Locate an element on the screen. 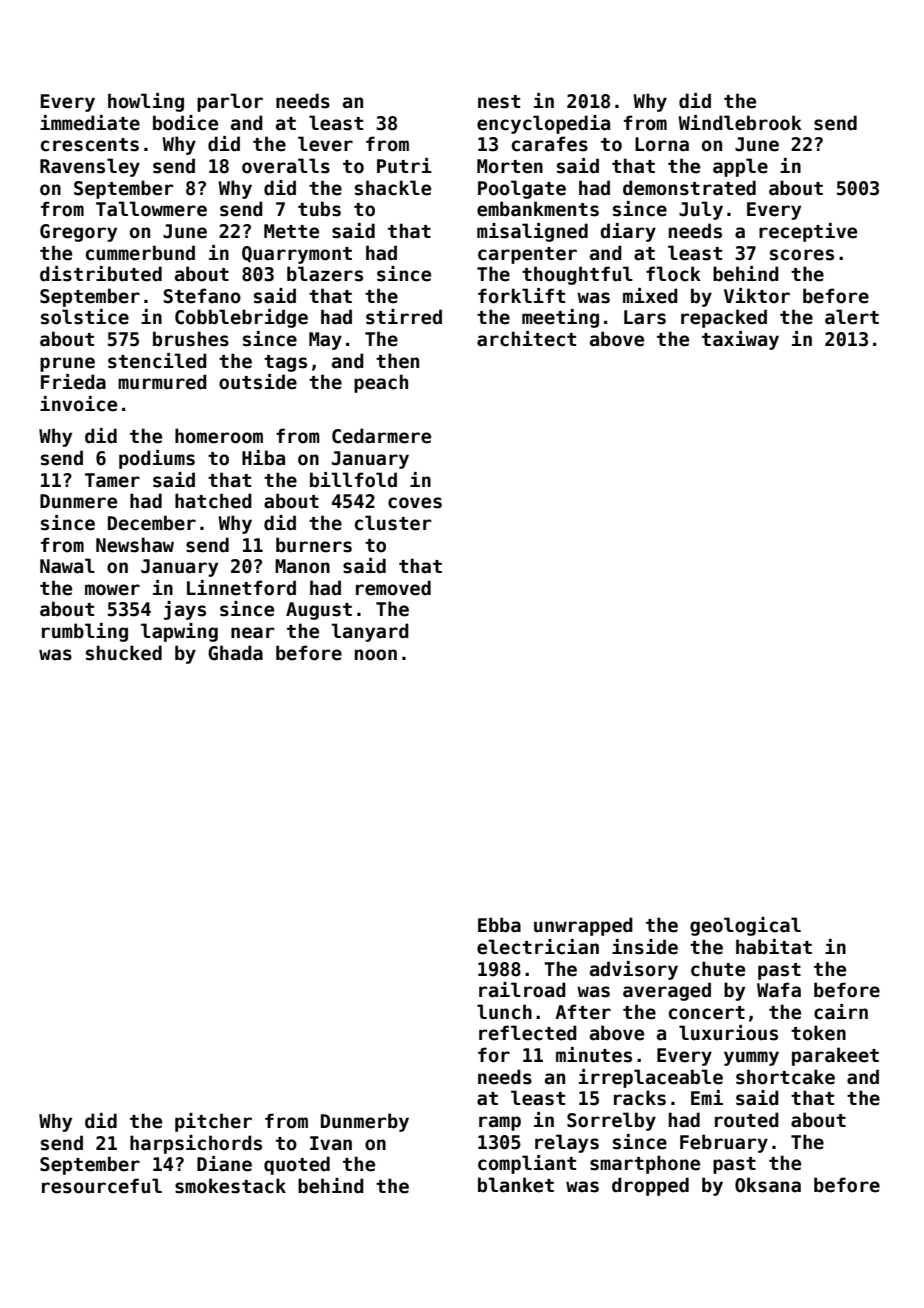  rumbling is located at coordinates (85, 632).
